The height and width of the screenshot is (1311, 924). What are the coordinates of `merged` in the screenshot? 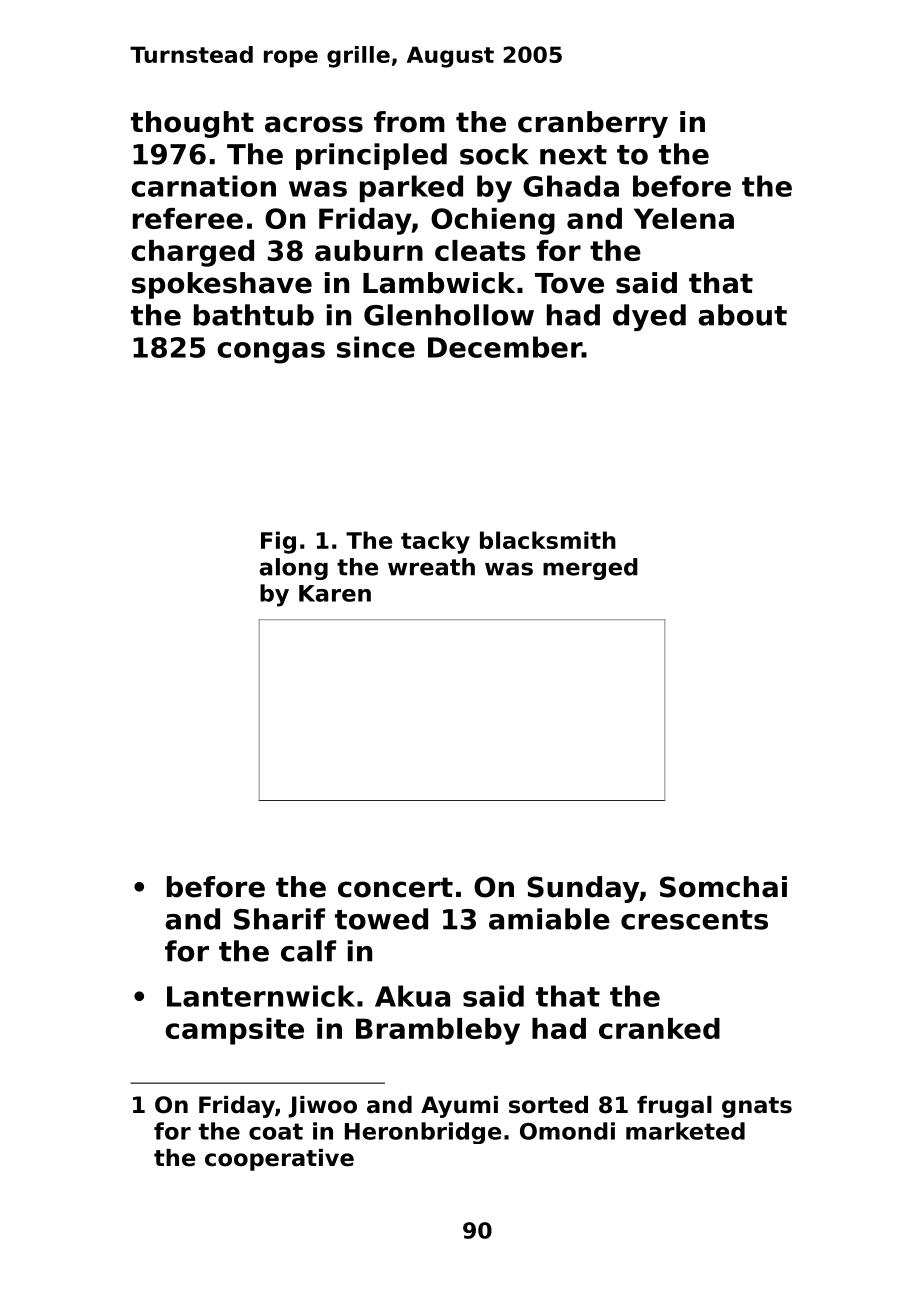 It's located at (590, 569).
